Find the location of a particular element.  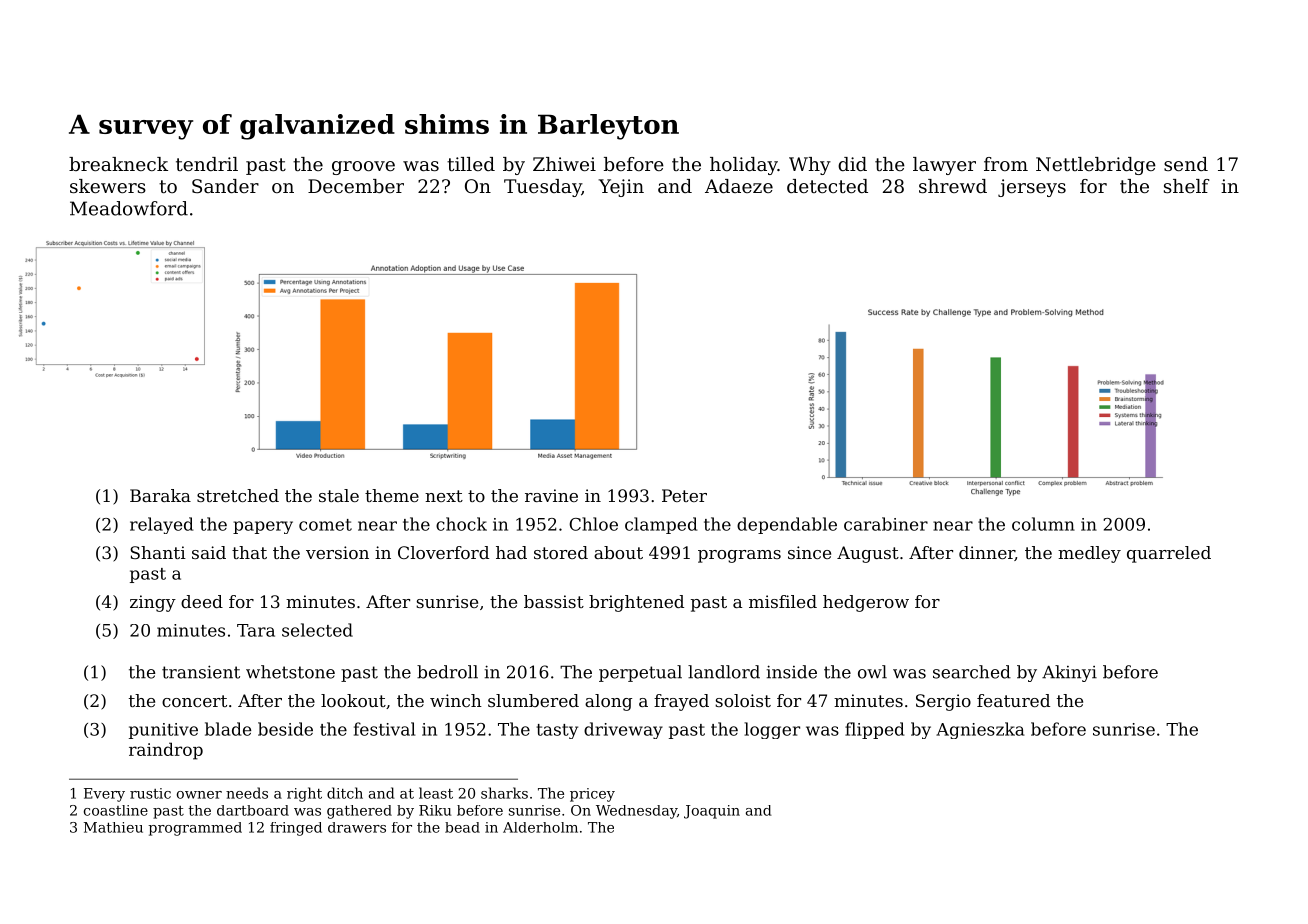

dependable is located at coordinates (787, 525).
